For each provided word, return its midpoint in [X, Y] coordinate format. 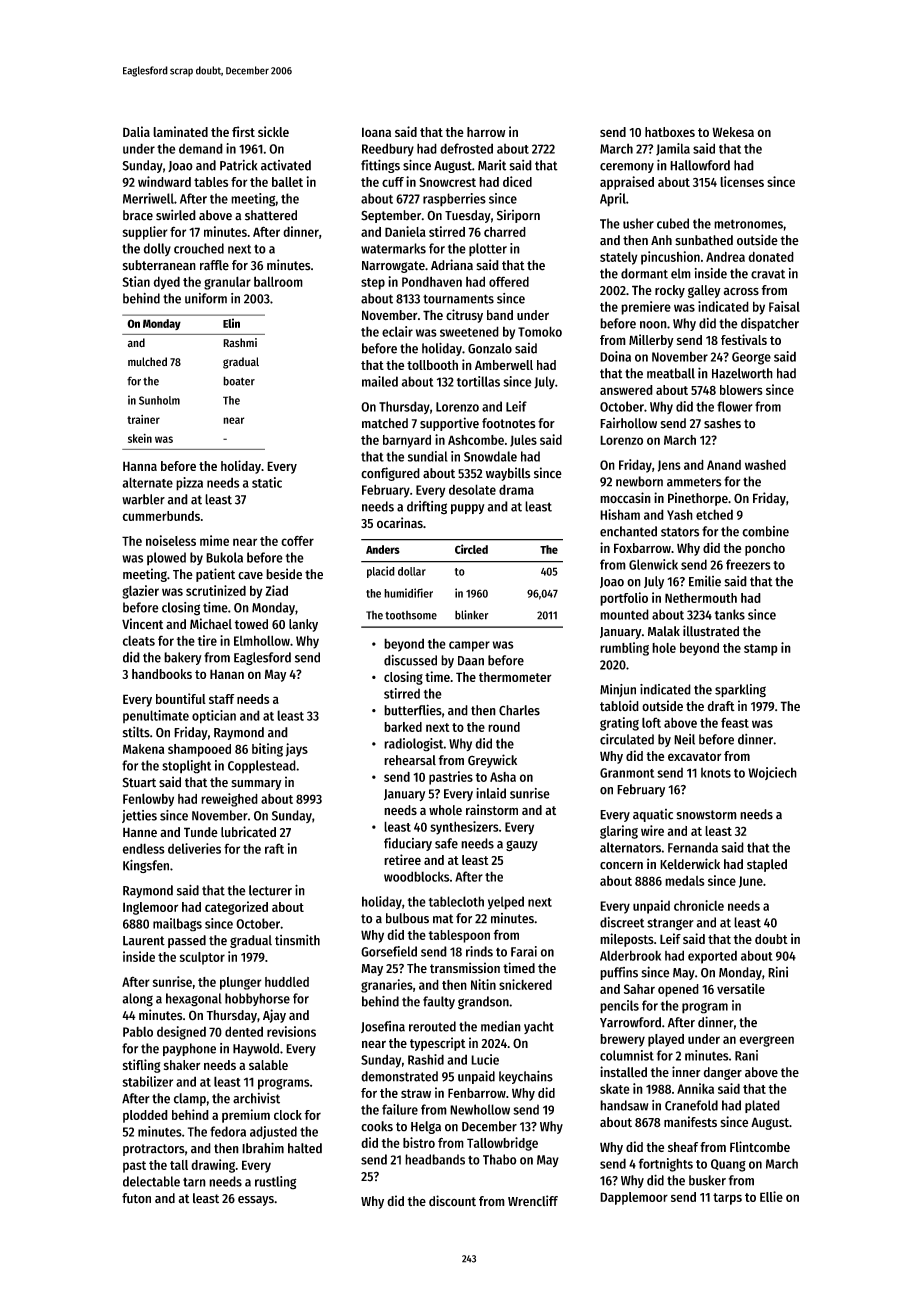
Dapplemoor [634, 1198]
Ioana [376, 132]
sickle [273, 131]
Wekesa [733, 132]
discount [452, 1201]
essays [256, 1201]
